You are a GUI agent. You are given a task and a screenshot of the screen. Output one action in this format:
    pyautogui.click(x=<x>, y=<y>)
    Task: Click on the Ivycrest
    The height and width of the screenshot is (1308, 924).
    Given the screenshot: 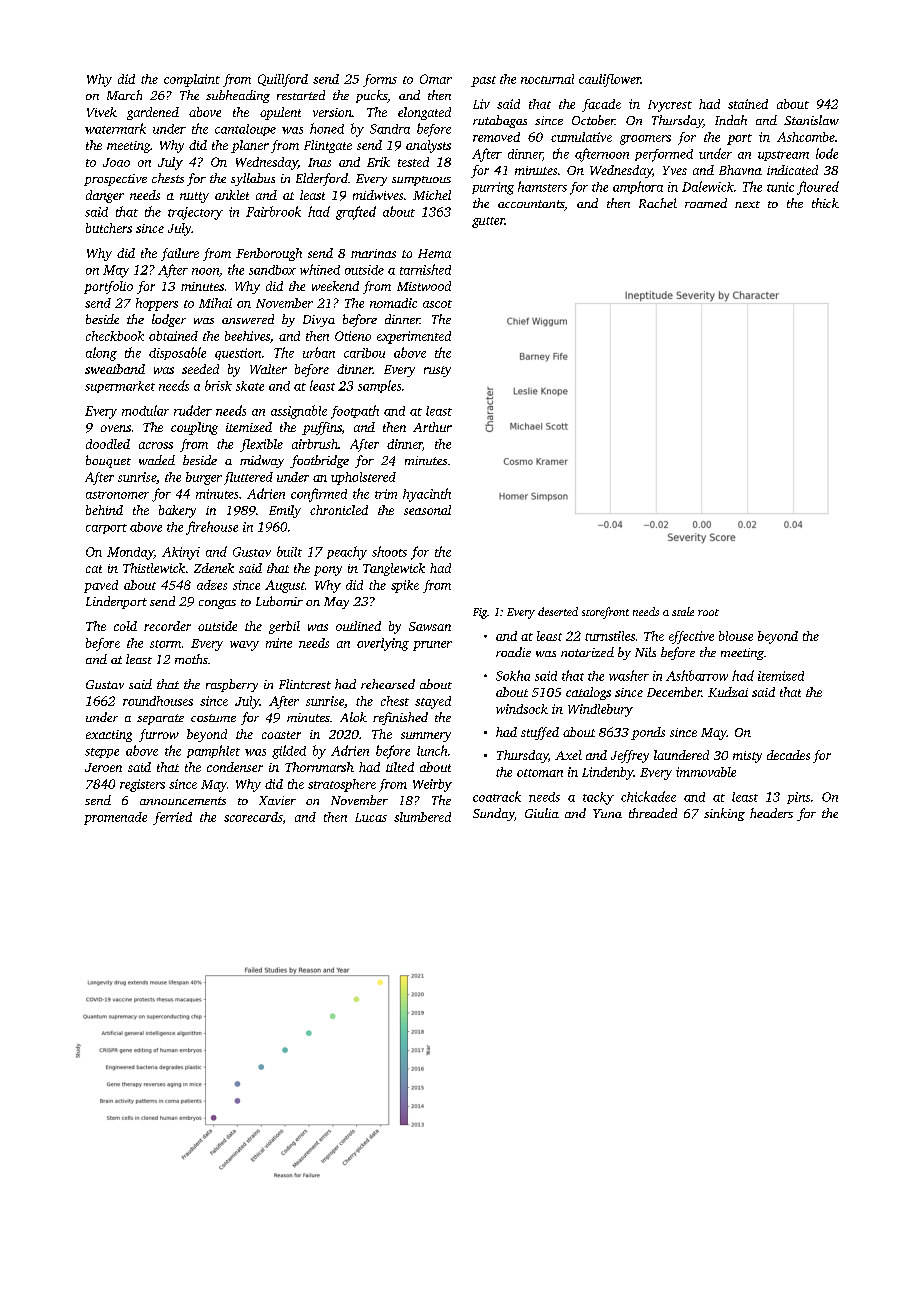 What is the action you would take?
    pyautogui.click(x=670, y=106)
